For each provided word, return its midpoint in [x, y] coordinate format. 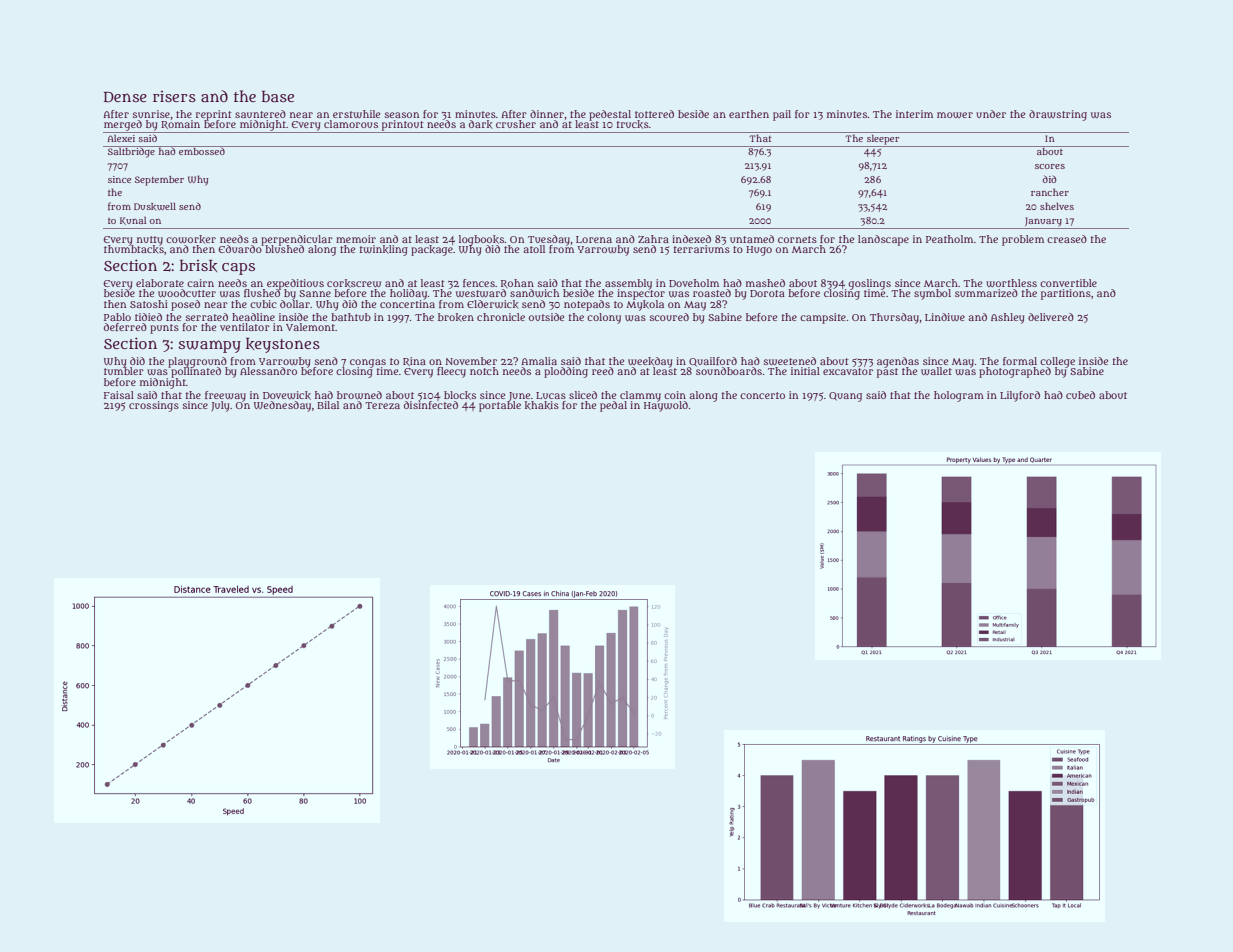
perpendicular [297, 240]
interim [914, 114]
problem [1023, 240]
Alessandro [268, 371]
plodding [566, 372]
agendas [898, 362]
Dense [125, 97]
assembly [628, 284]
